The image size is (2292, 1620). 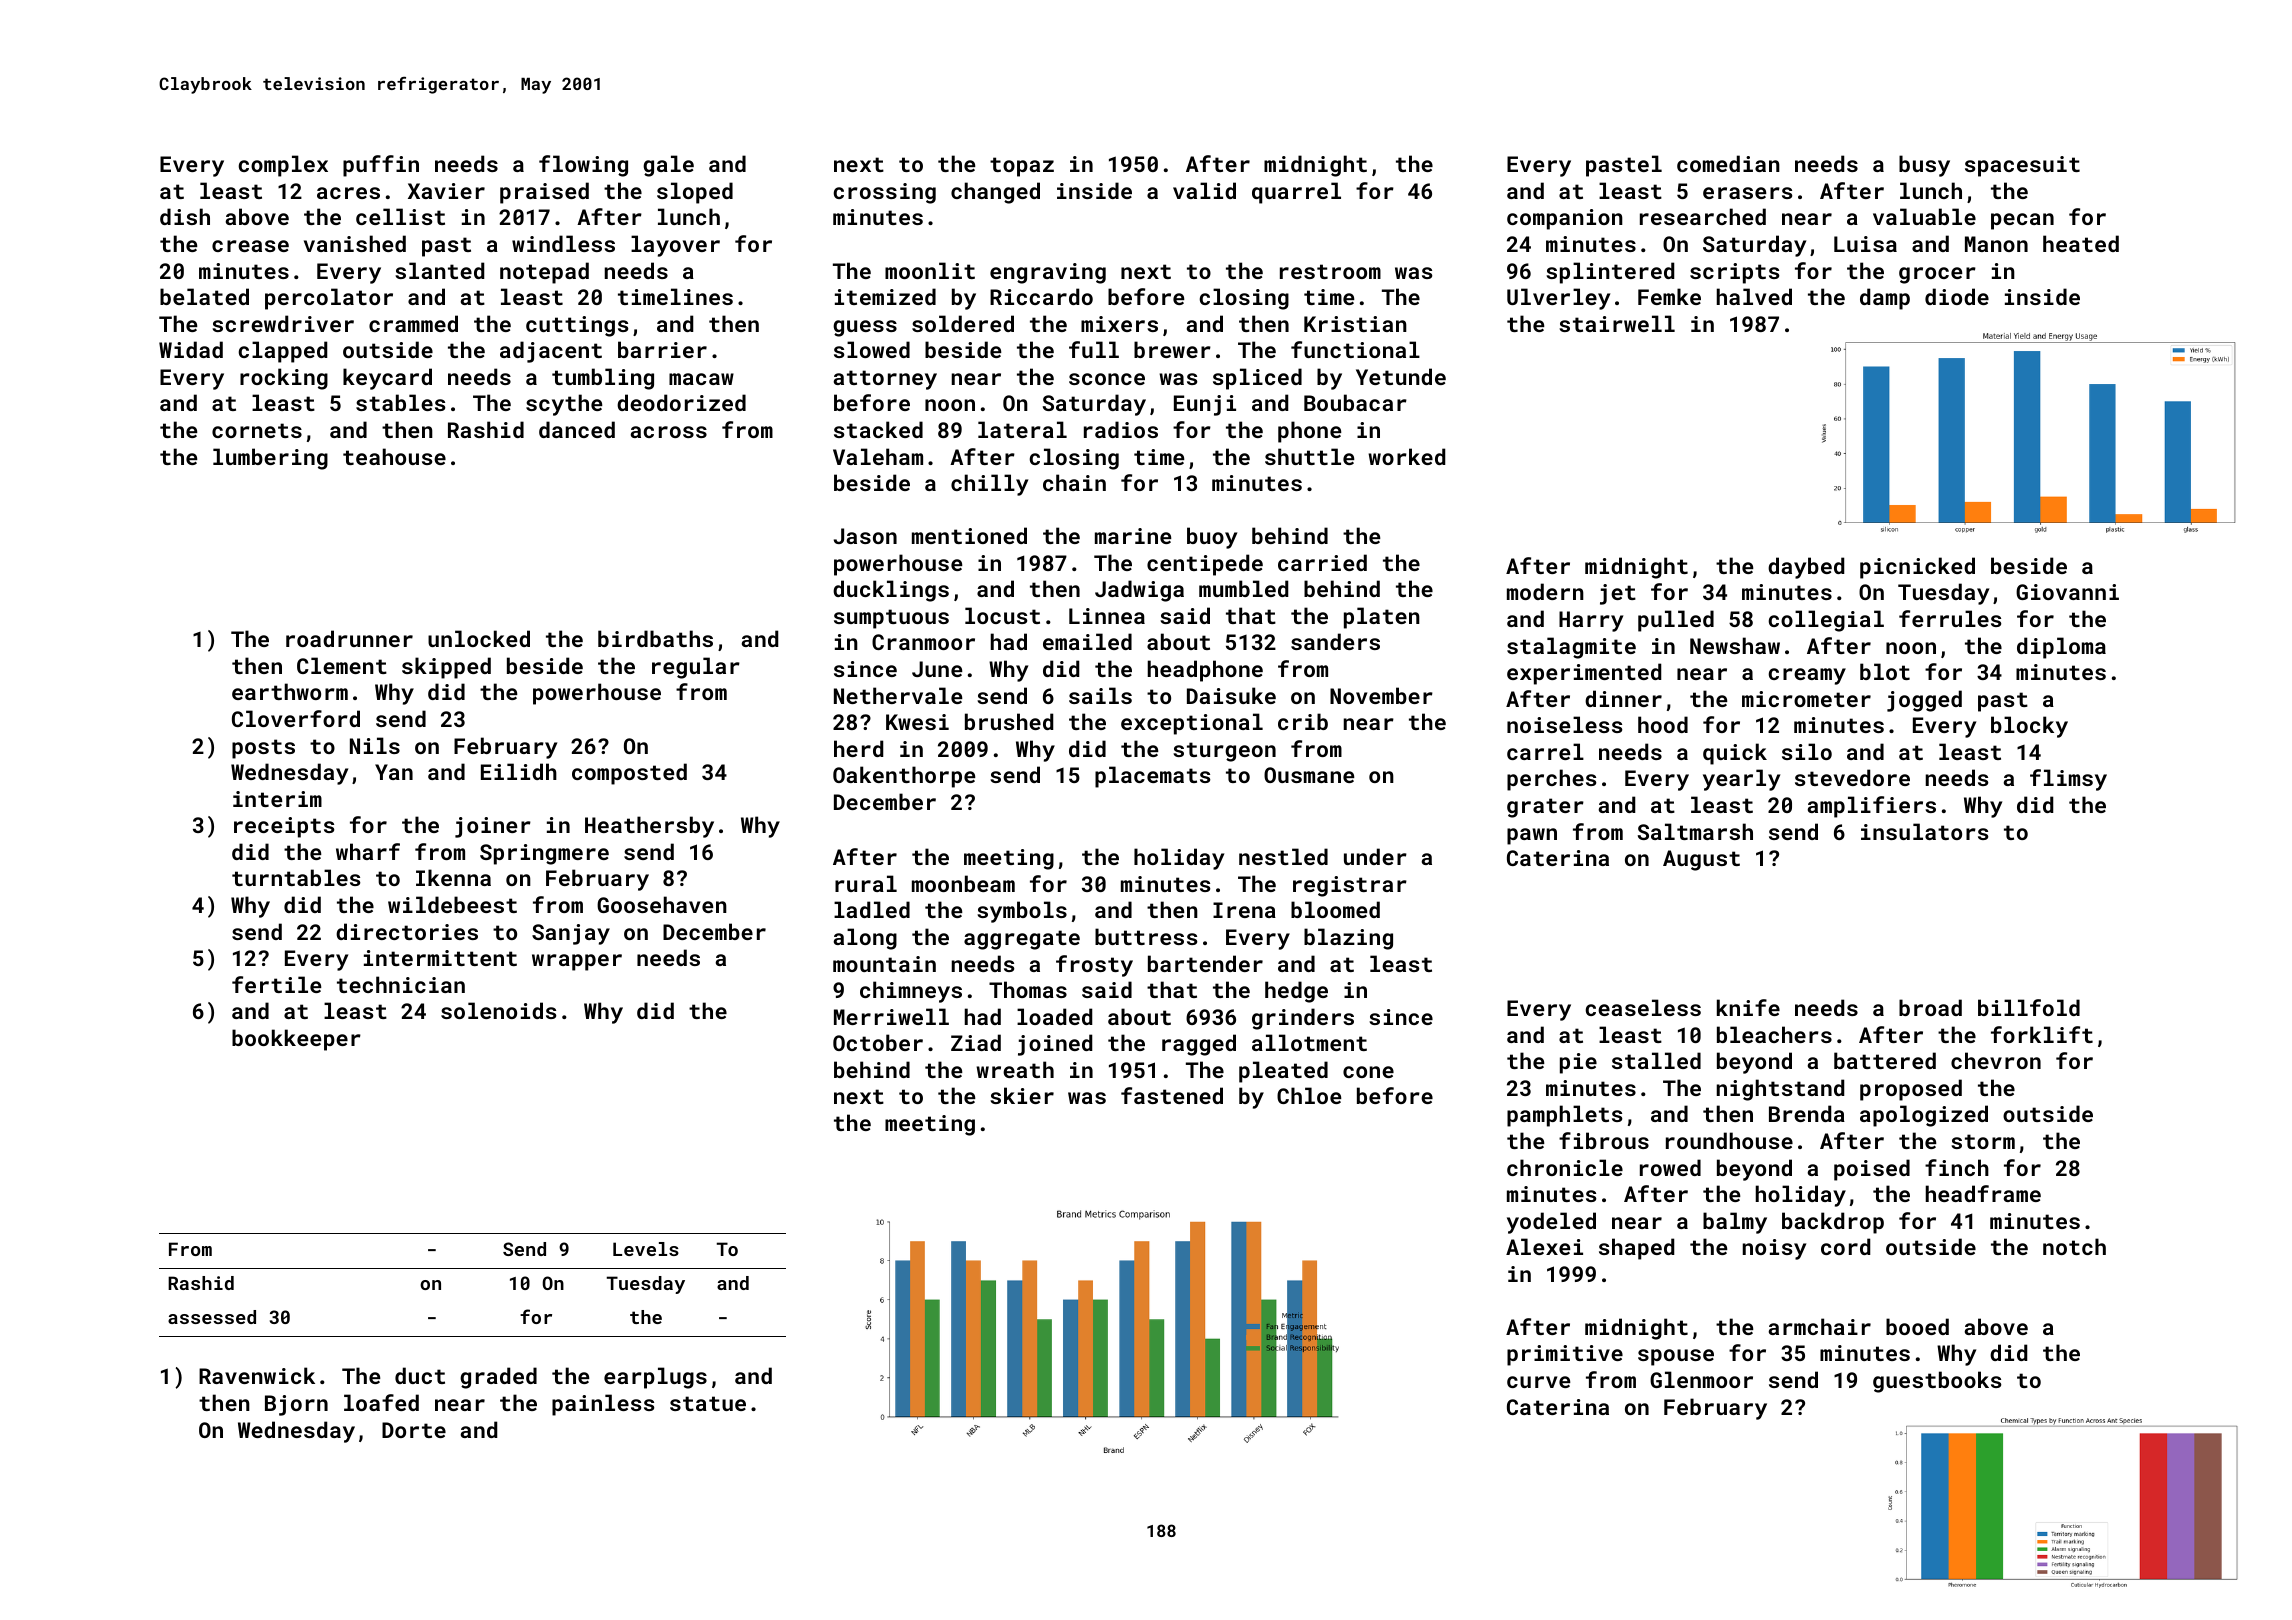 What do you see at coordinates (1152, 777) in the screenshot?
I see `placemats` at bounding box center [1152, 777].
